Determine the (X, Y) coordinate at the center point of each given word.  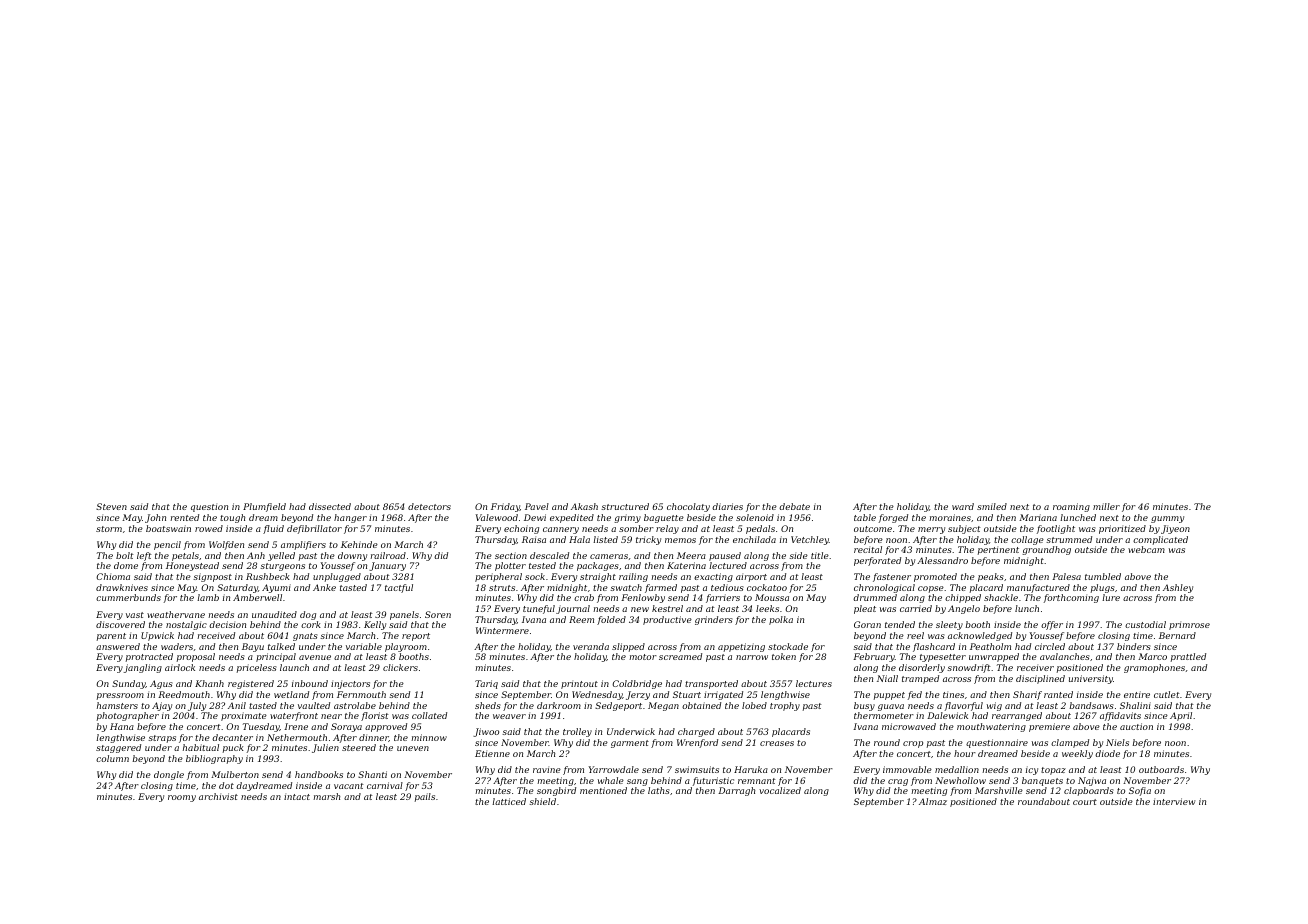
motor (643, 657)
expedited (572, 518)
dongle (169, 775)
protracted (149, 657)
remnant (757, 781)
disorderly (922, 668)
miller (1106, 506)
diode (1107, 753)
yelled (281, 556)
